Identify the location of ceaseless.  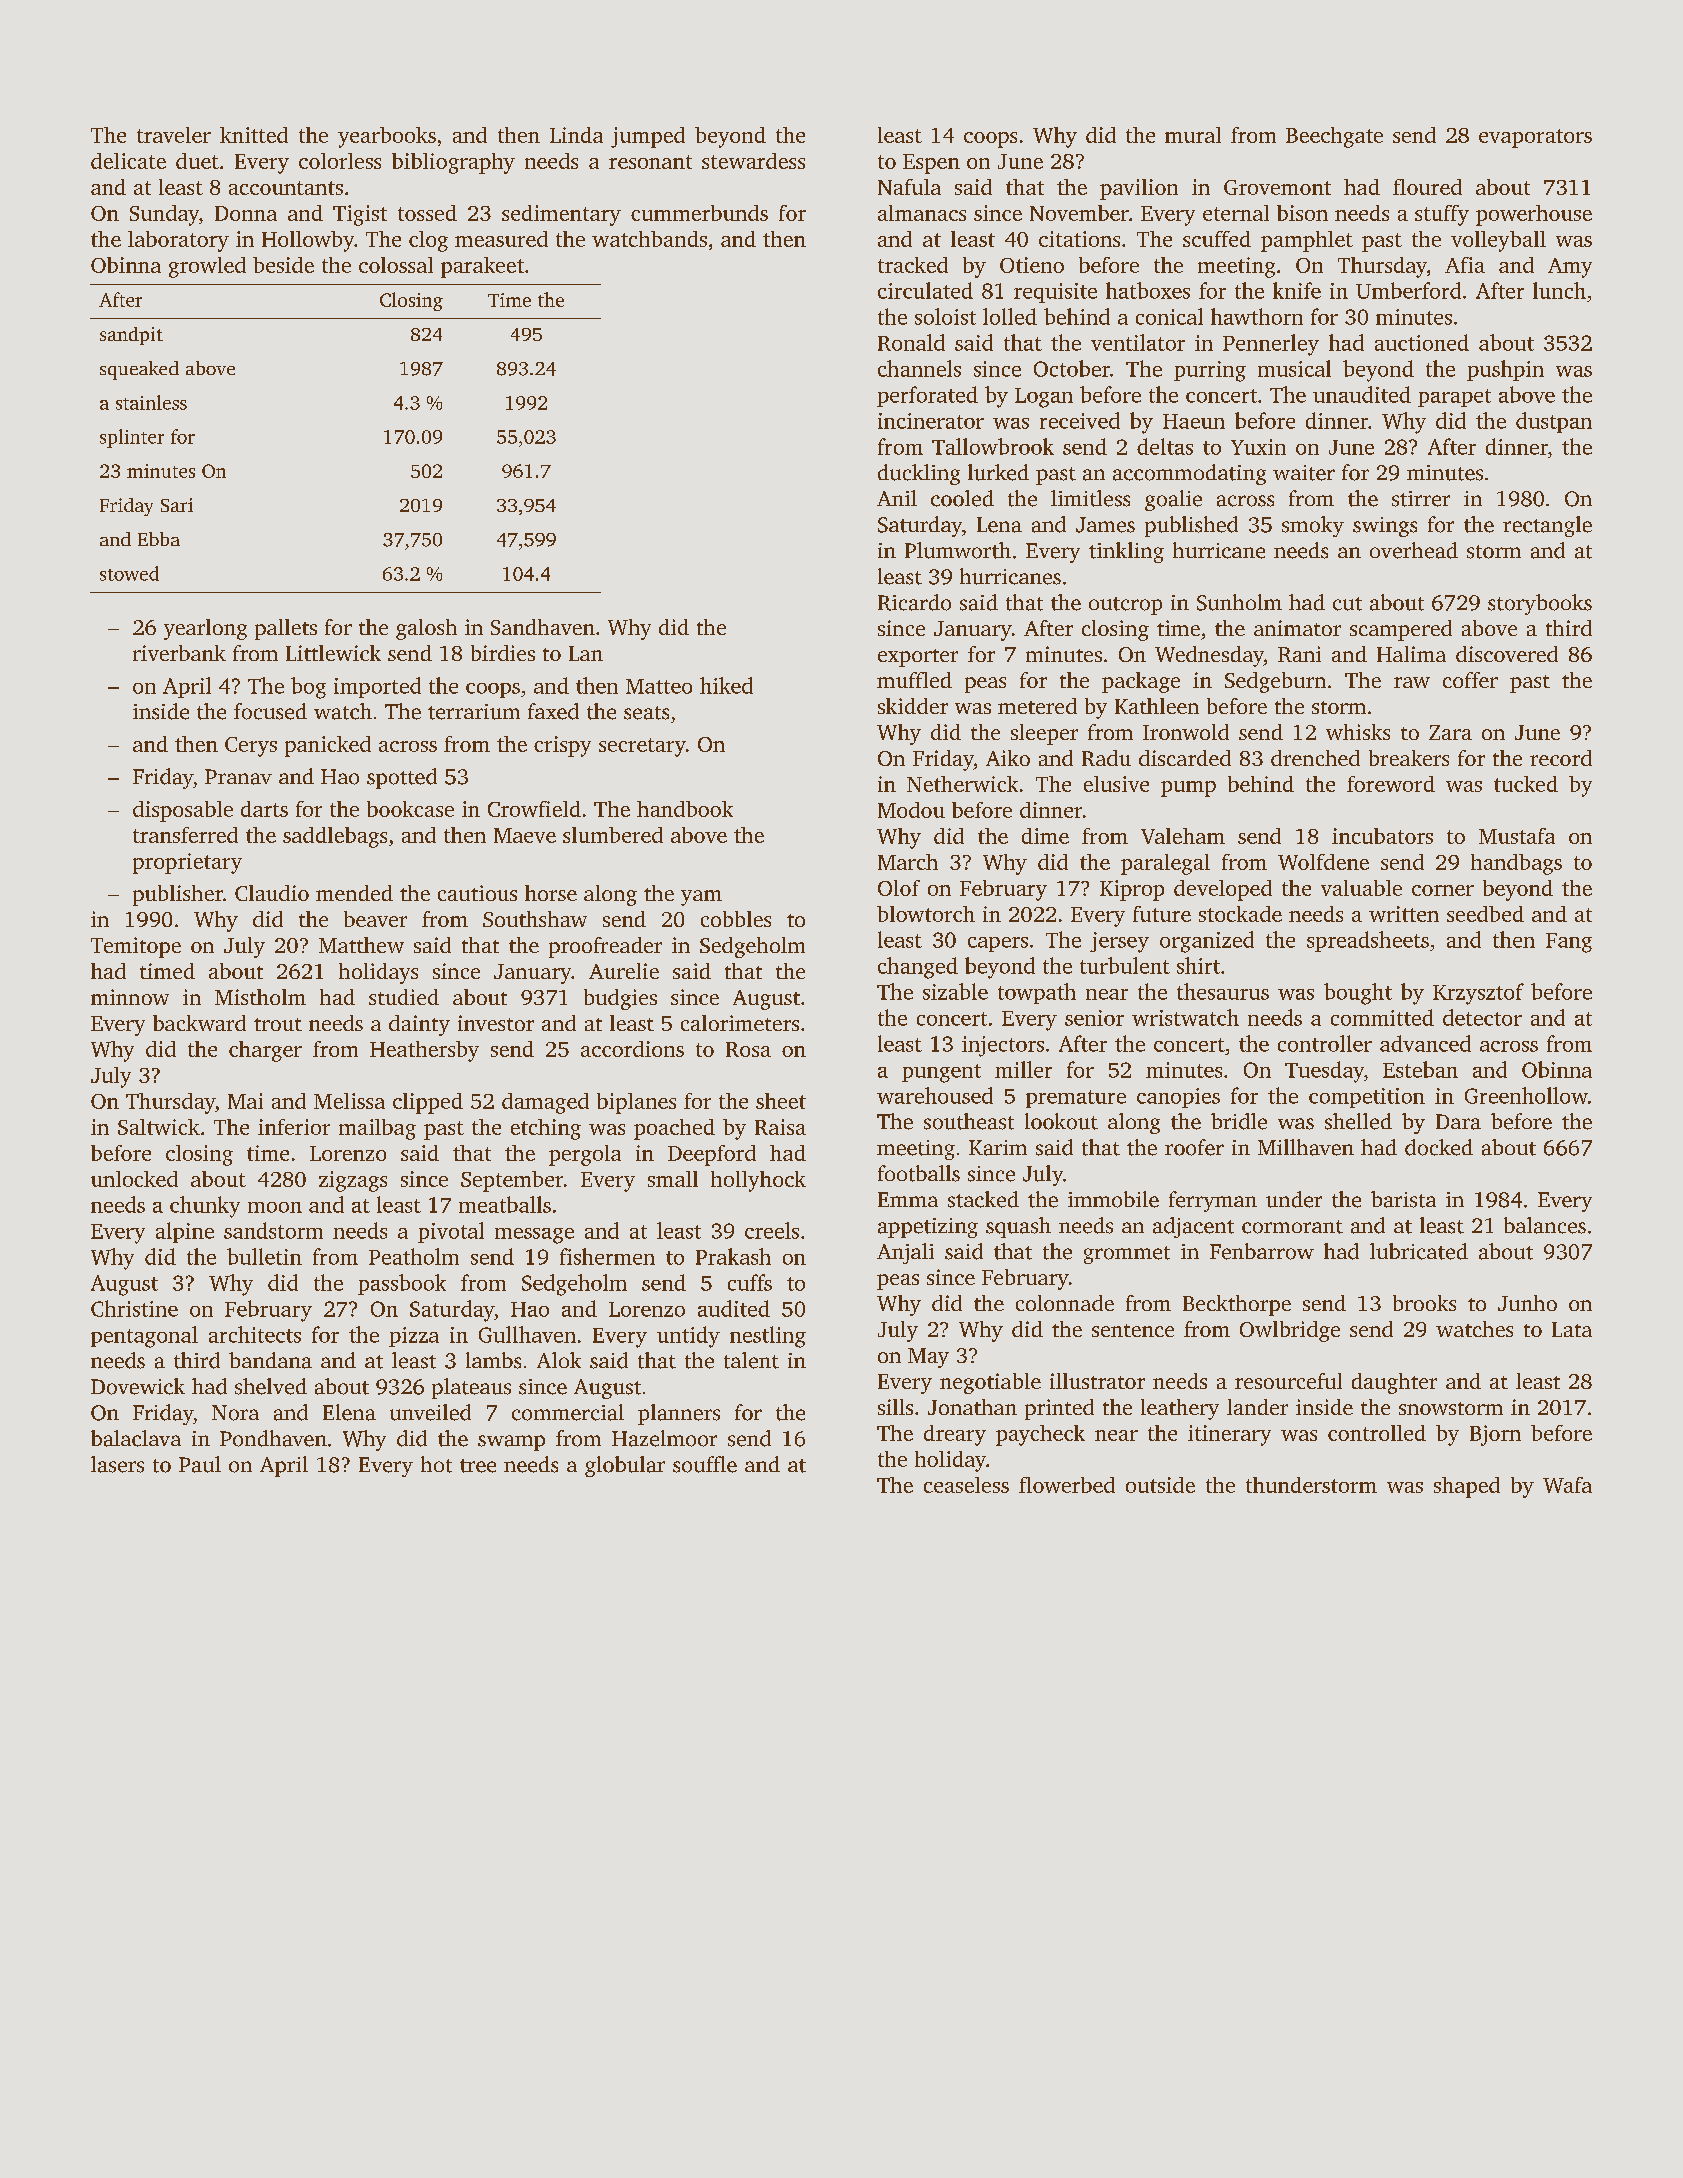
(966, 1485).
